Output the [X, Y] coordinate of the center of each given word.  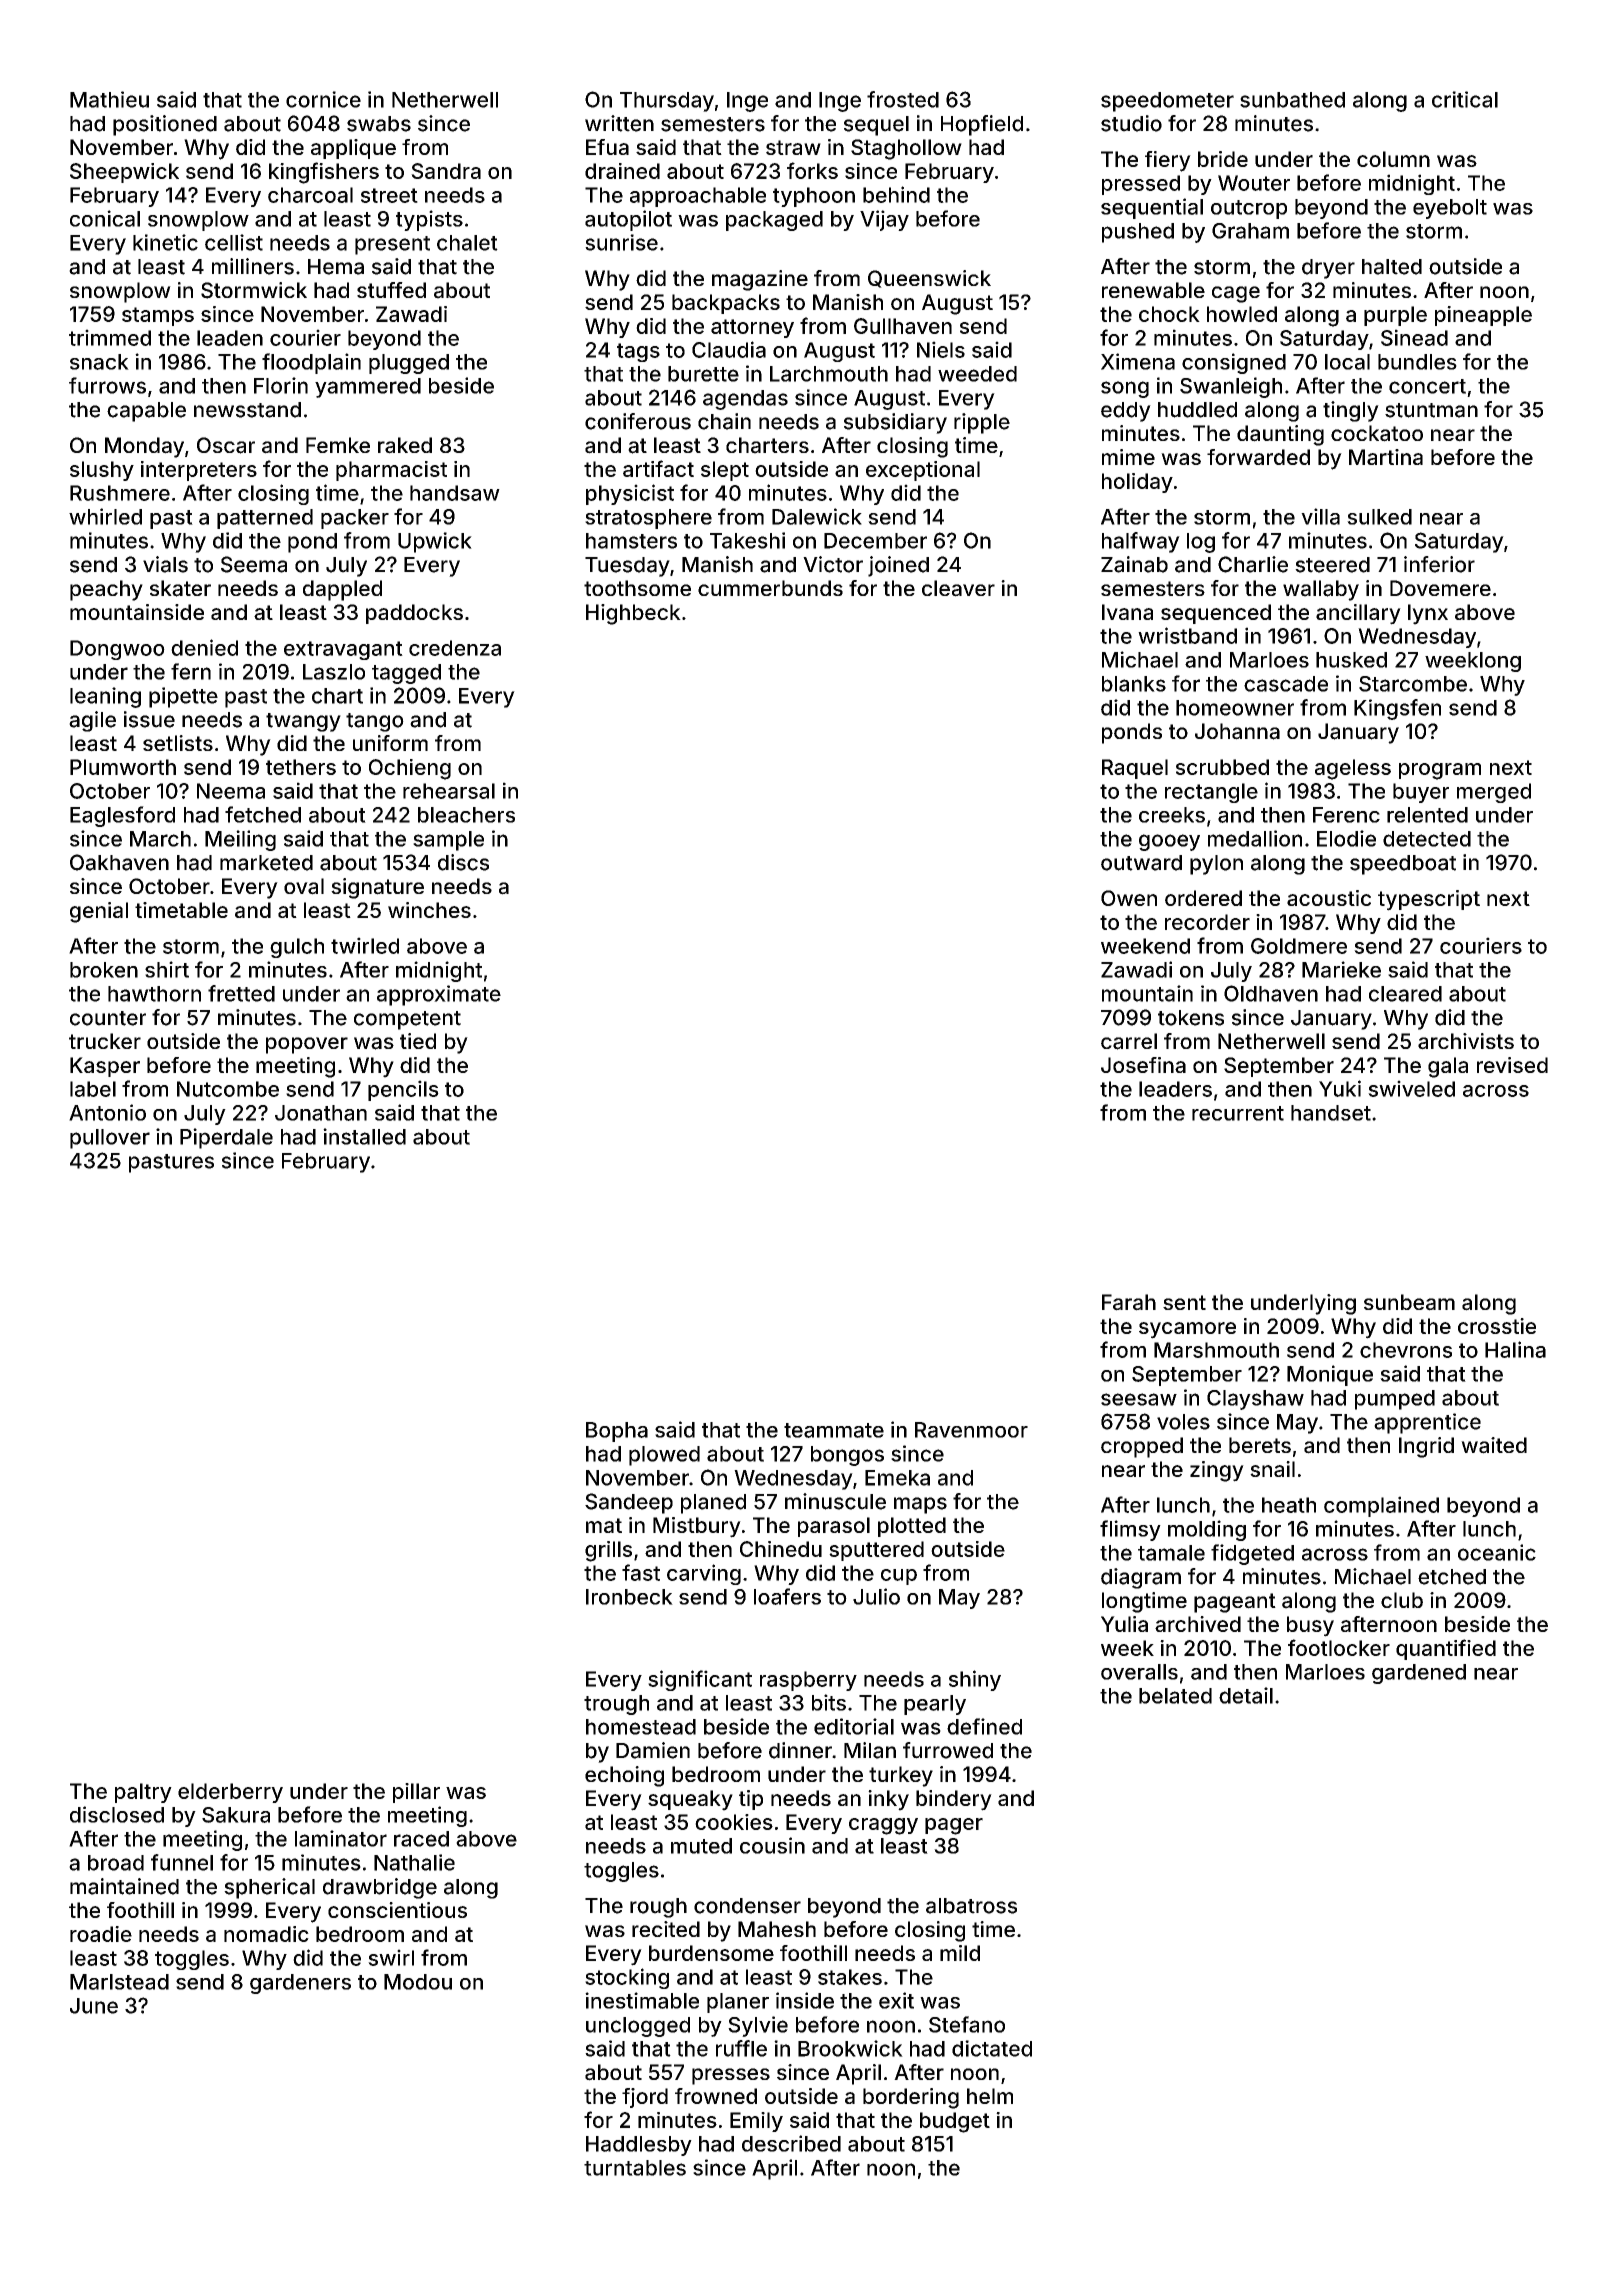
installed [364, 1136]
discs [463, 862]
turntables [635, 2168]
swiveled [1411, 1088]
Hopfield [982, 125]
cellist [234, 242]
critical [1465, 99]
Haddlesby [639, 2146]
